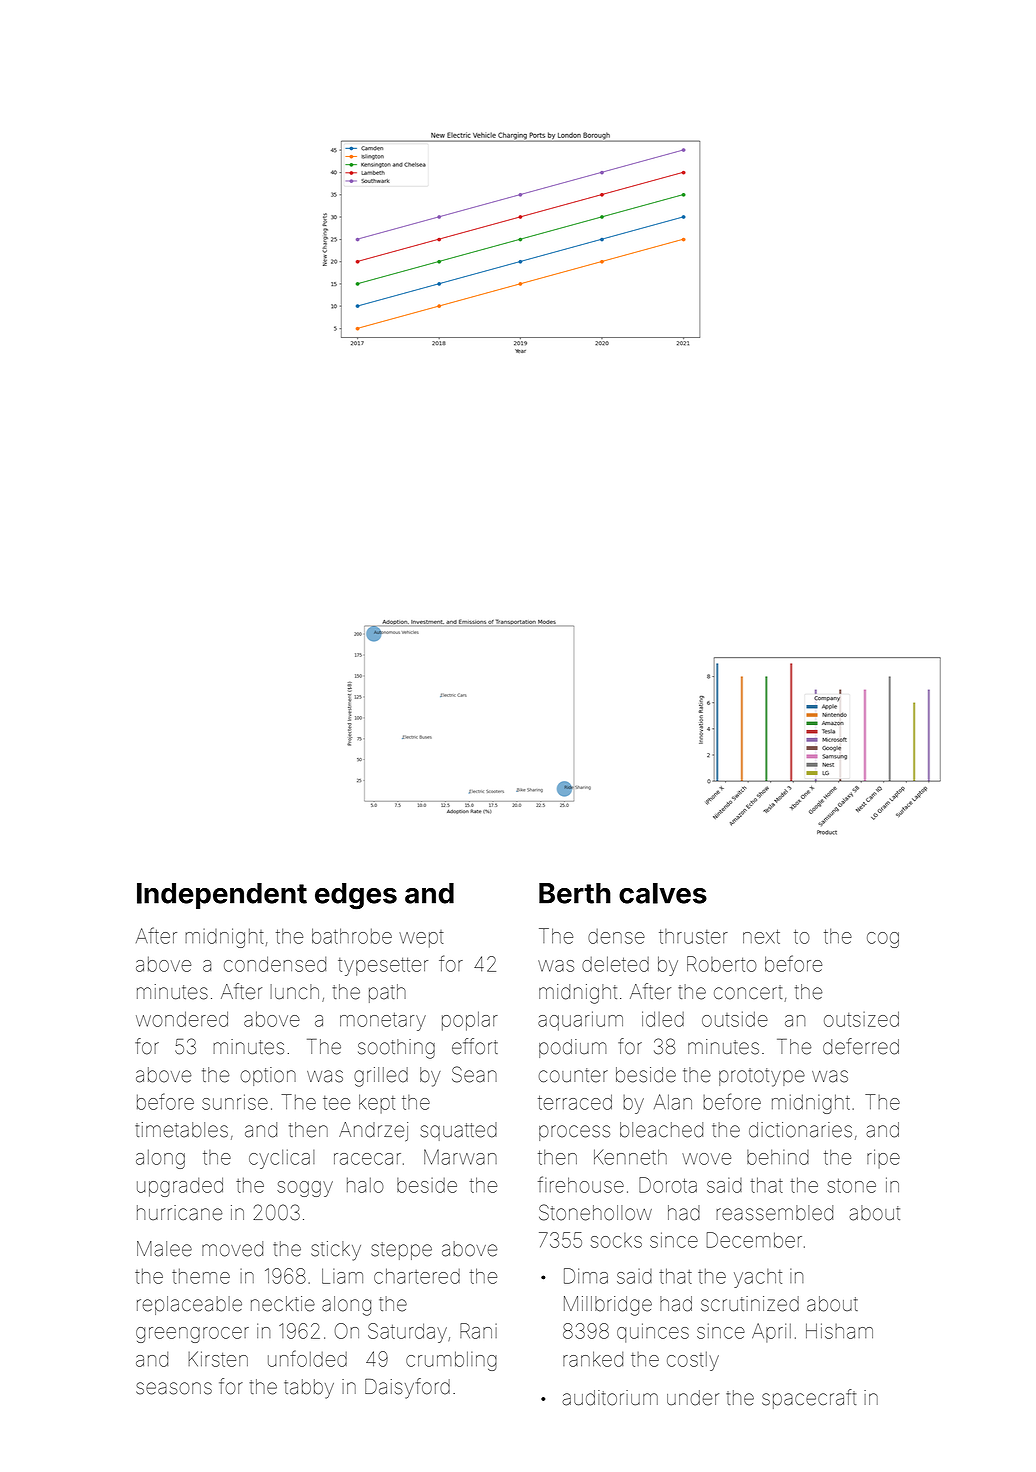 This screenshot has height=1472, width=1036. Describe the element at coordinates (630, 1157) in the screenshot. I see `Kenneth` at that location.
